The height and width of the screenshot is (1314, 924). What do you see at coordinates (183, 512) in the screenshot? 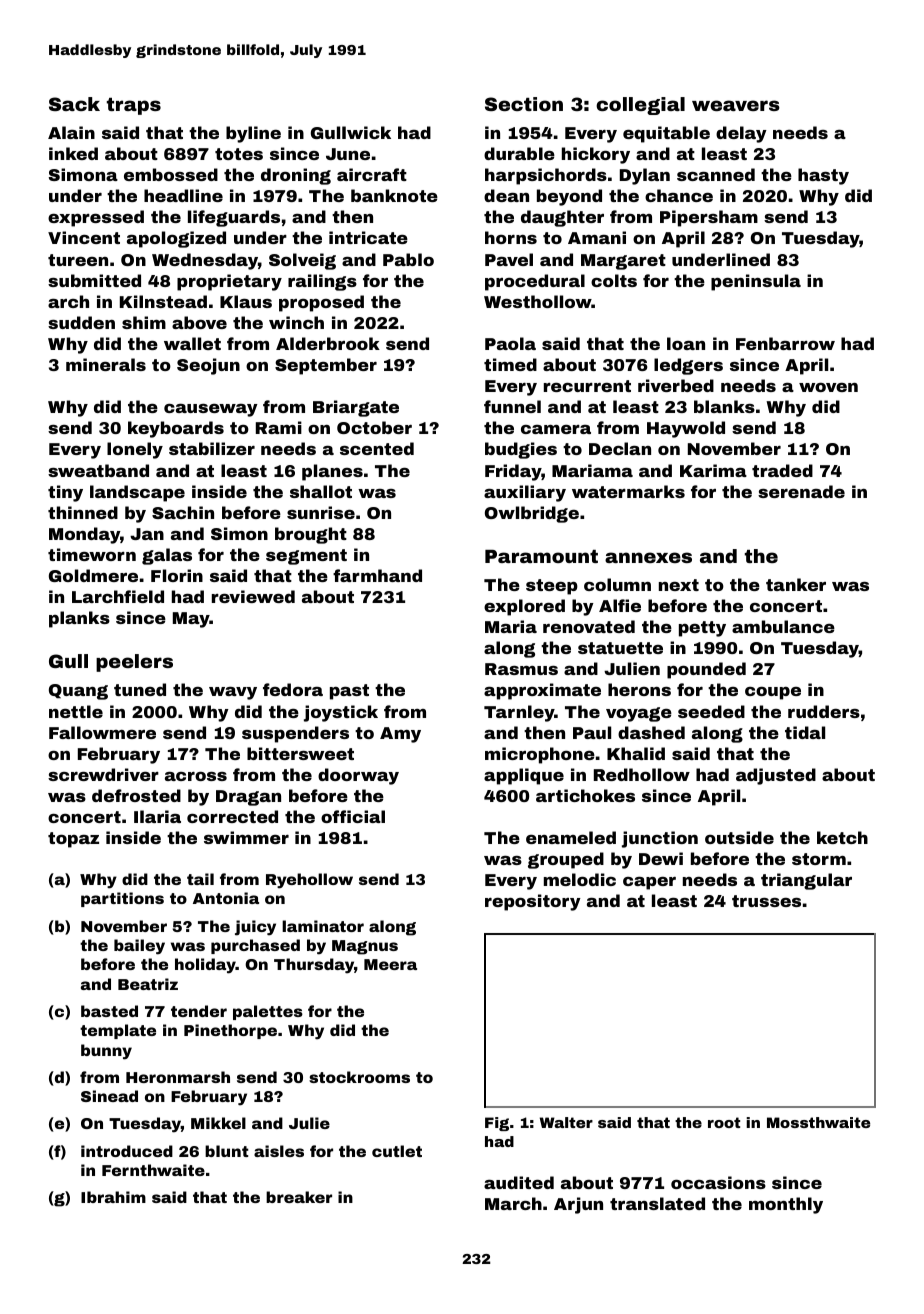
I see `Sachin` at bounding box center [183, 512].
